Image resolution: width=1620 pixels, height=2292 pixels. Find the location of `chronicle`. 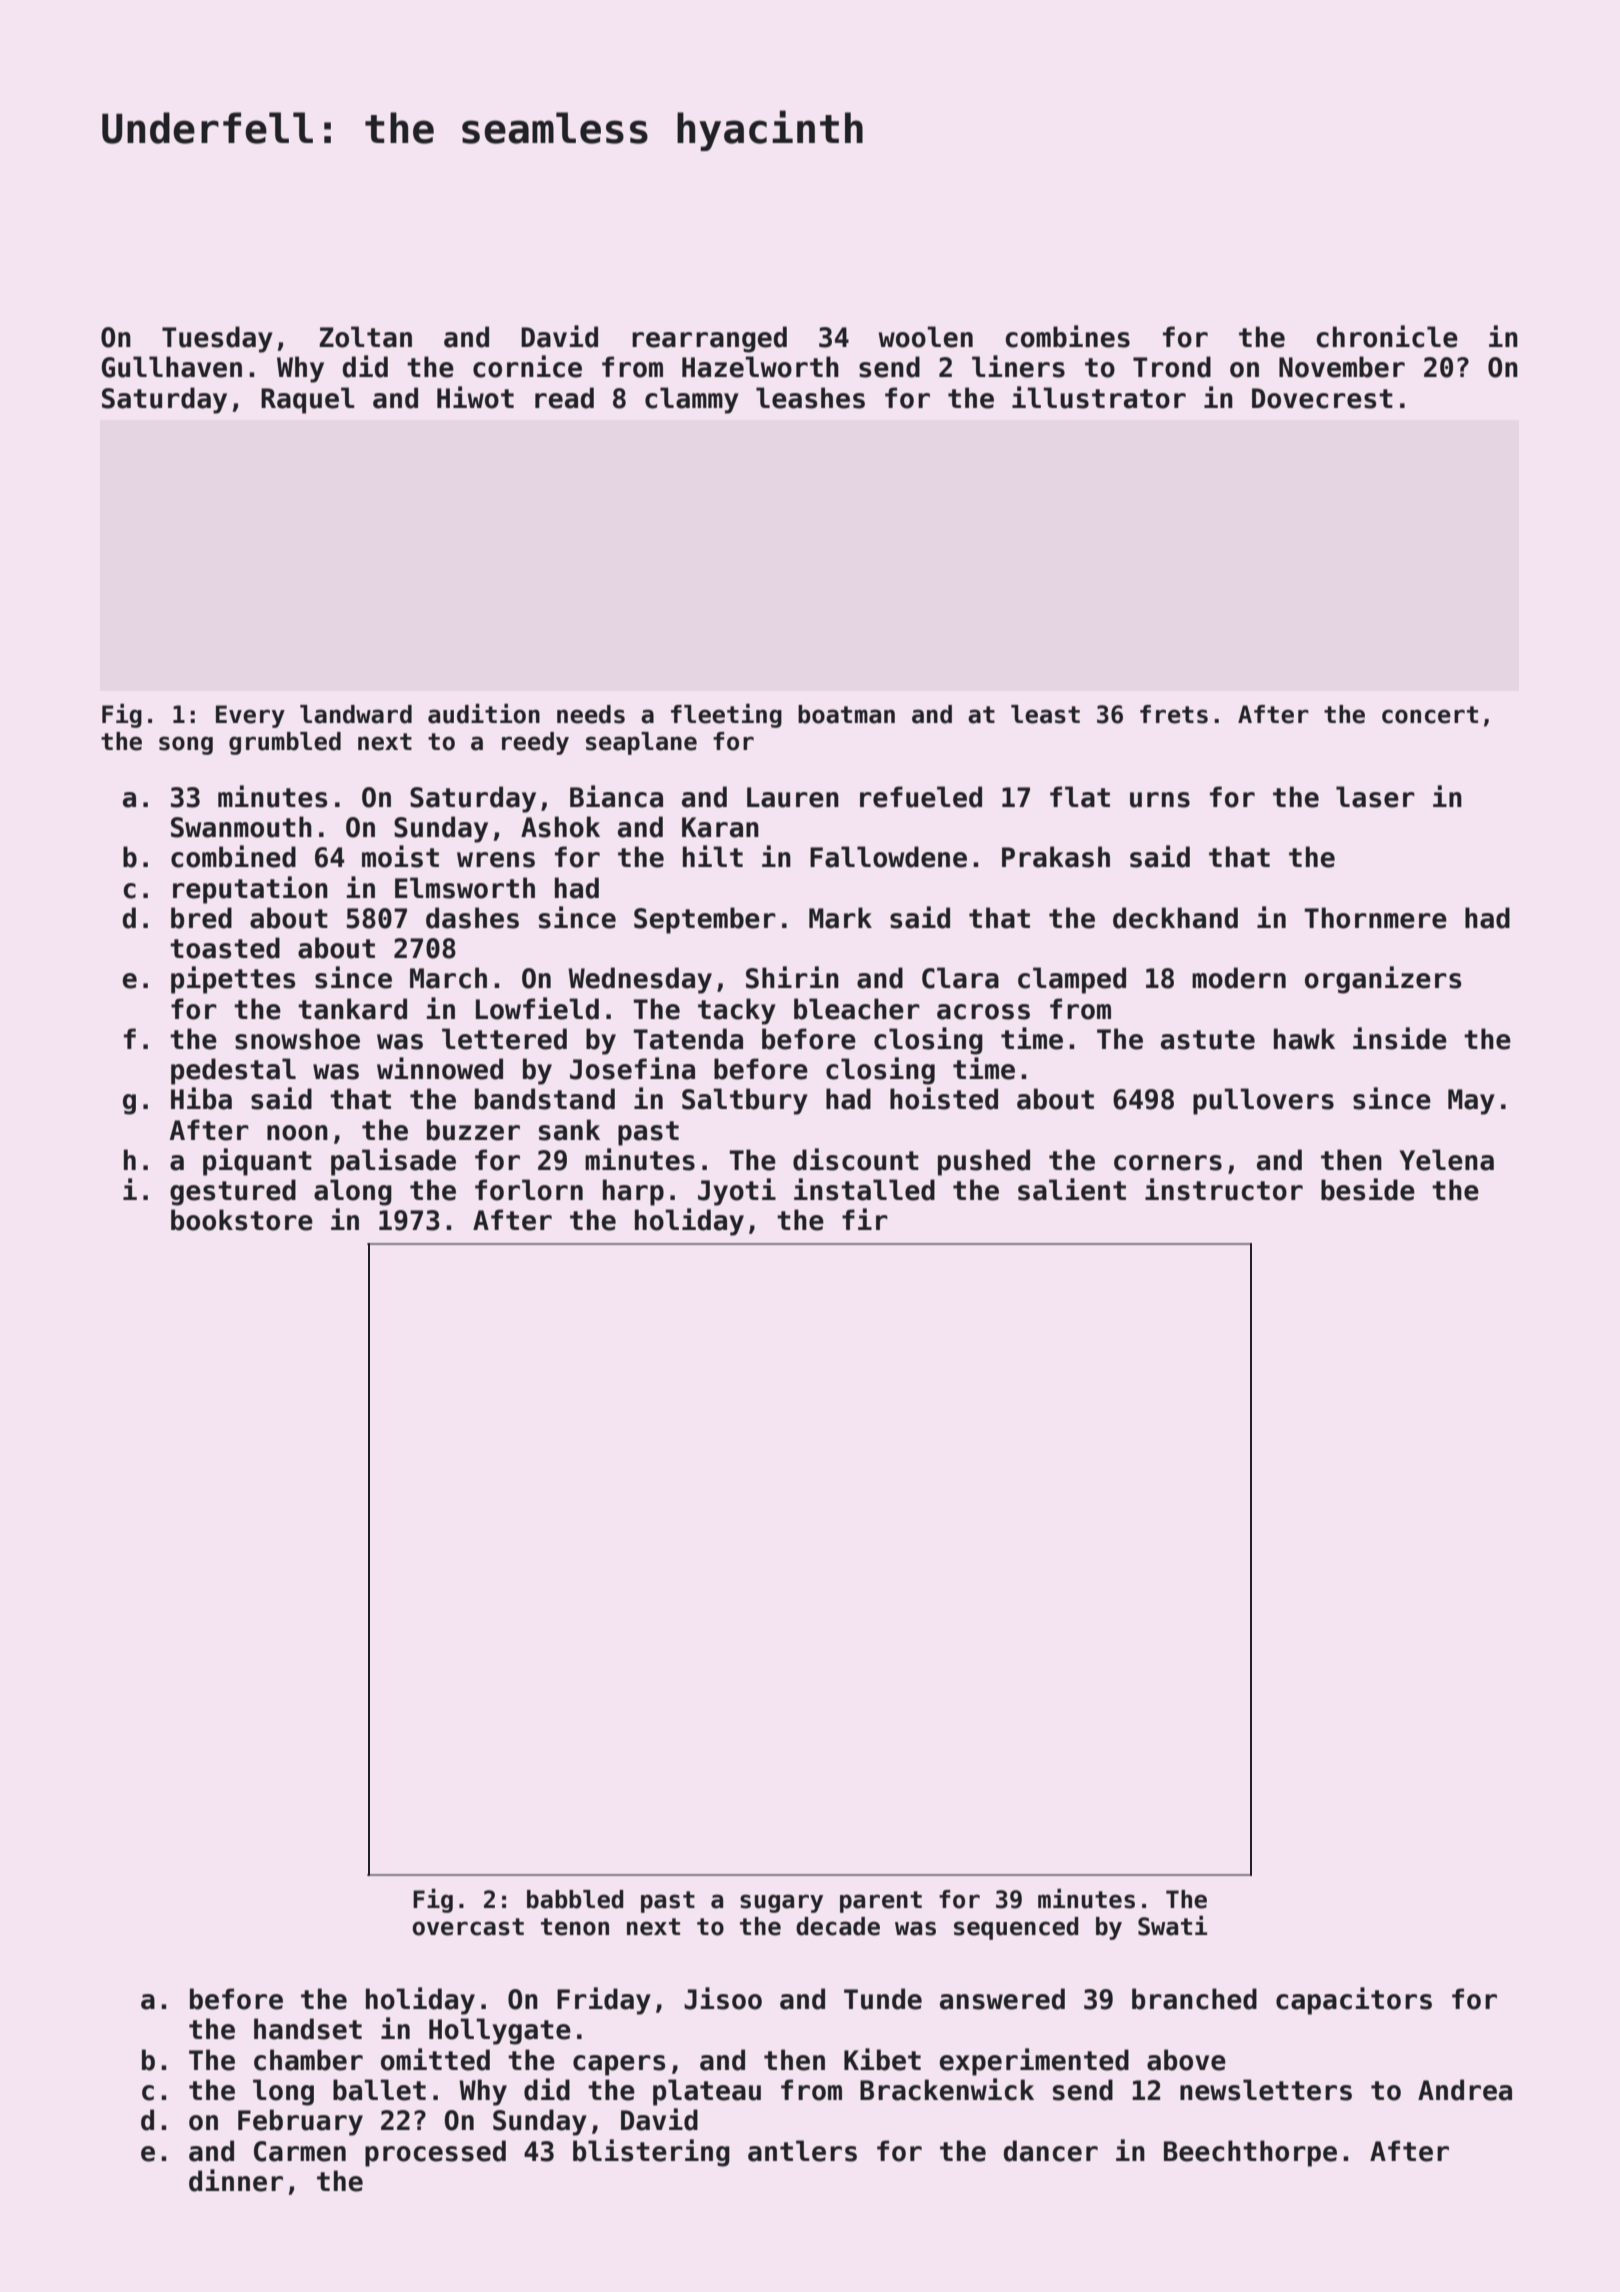

chronicle is located at coordinates (1387, 336).
